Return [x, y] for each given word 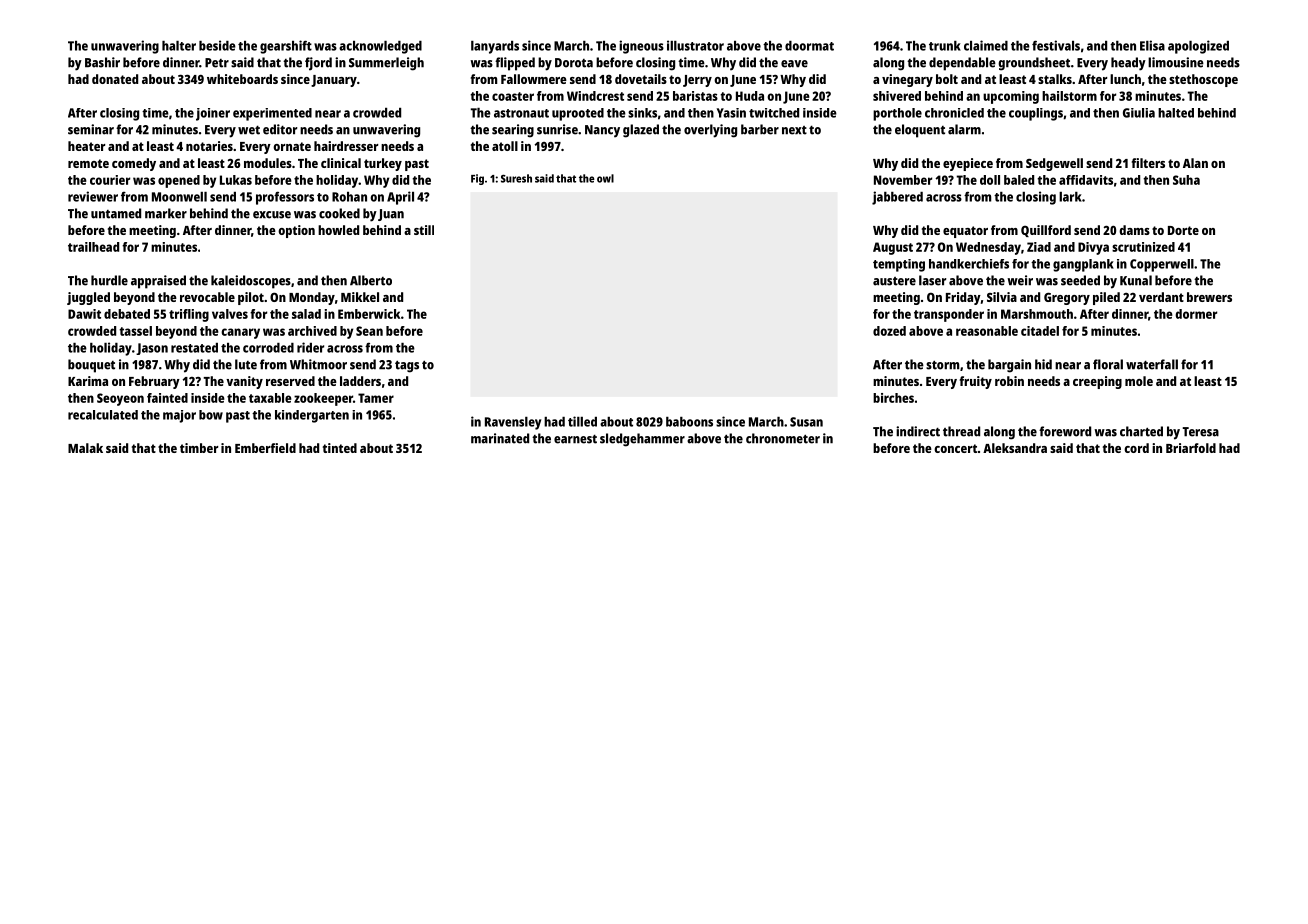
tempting [899, 265]
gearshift [286, 47]
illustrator [695, 45]
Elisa [1152, 45]
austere [894, 281]
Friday [963, 298]
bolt [947, 79]
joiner [213, 114]
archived [312, 331]
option [296, 231]
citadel [1040, 331]
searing [513, 131]
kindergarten [312, 416]
